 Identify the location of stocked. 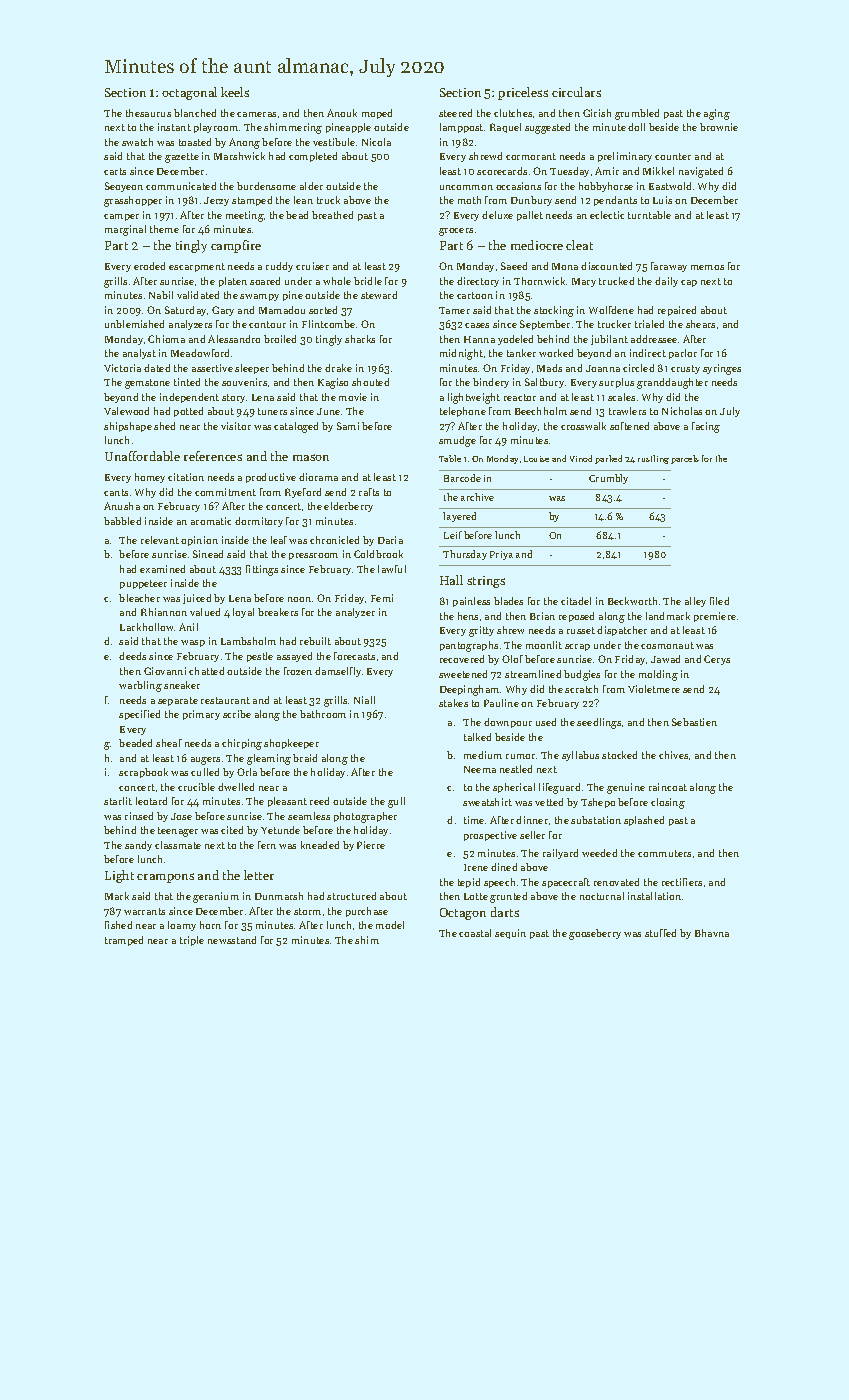
(619, 755).
